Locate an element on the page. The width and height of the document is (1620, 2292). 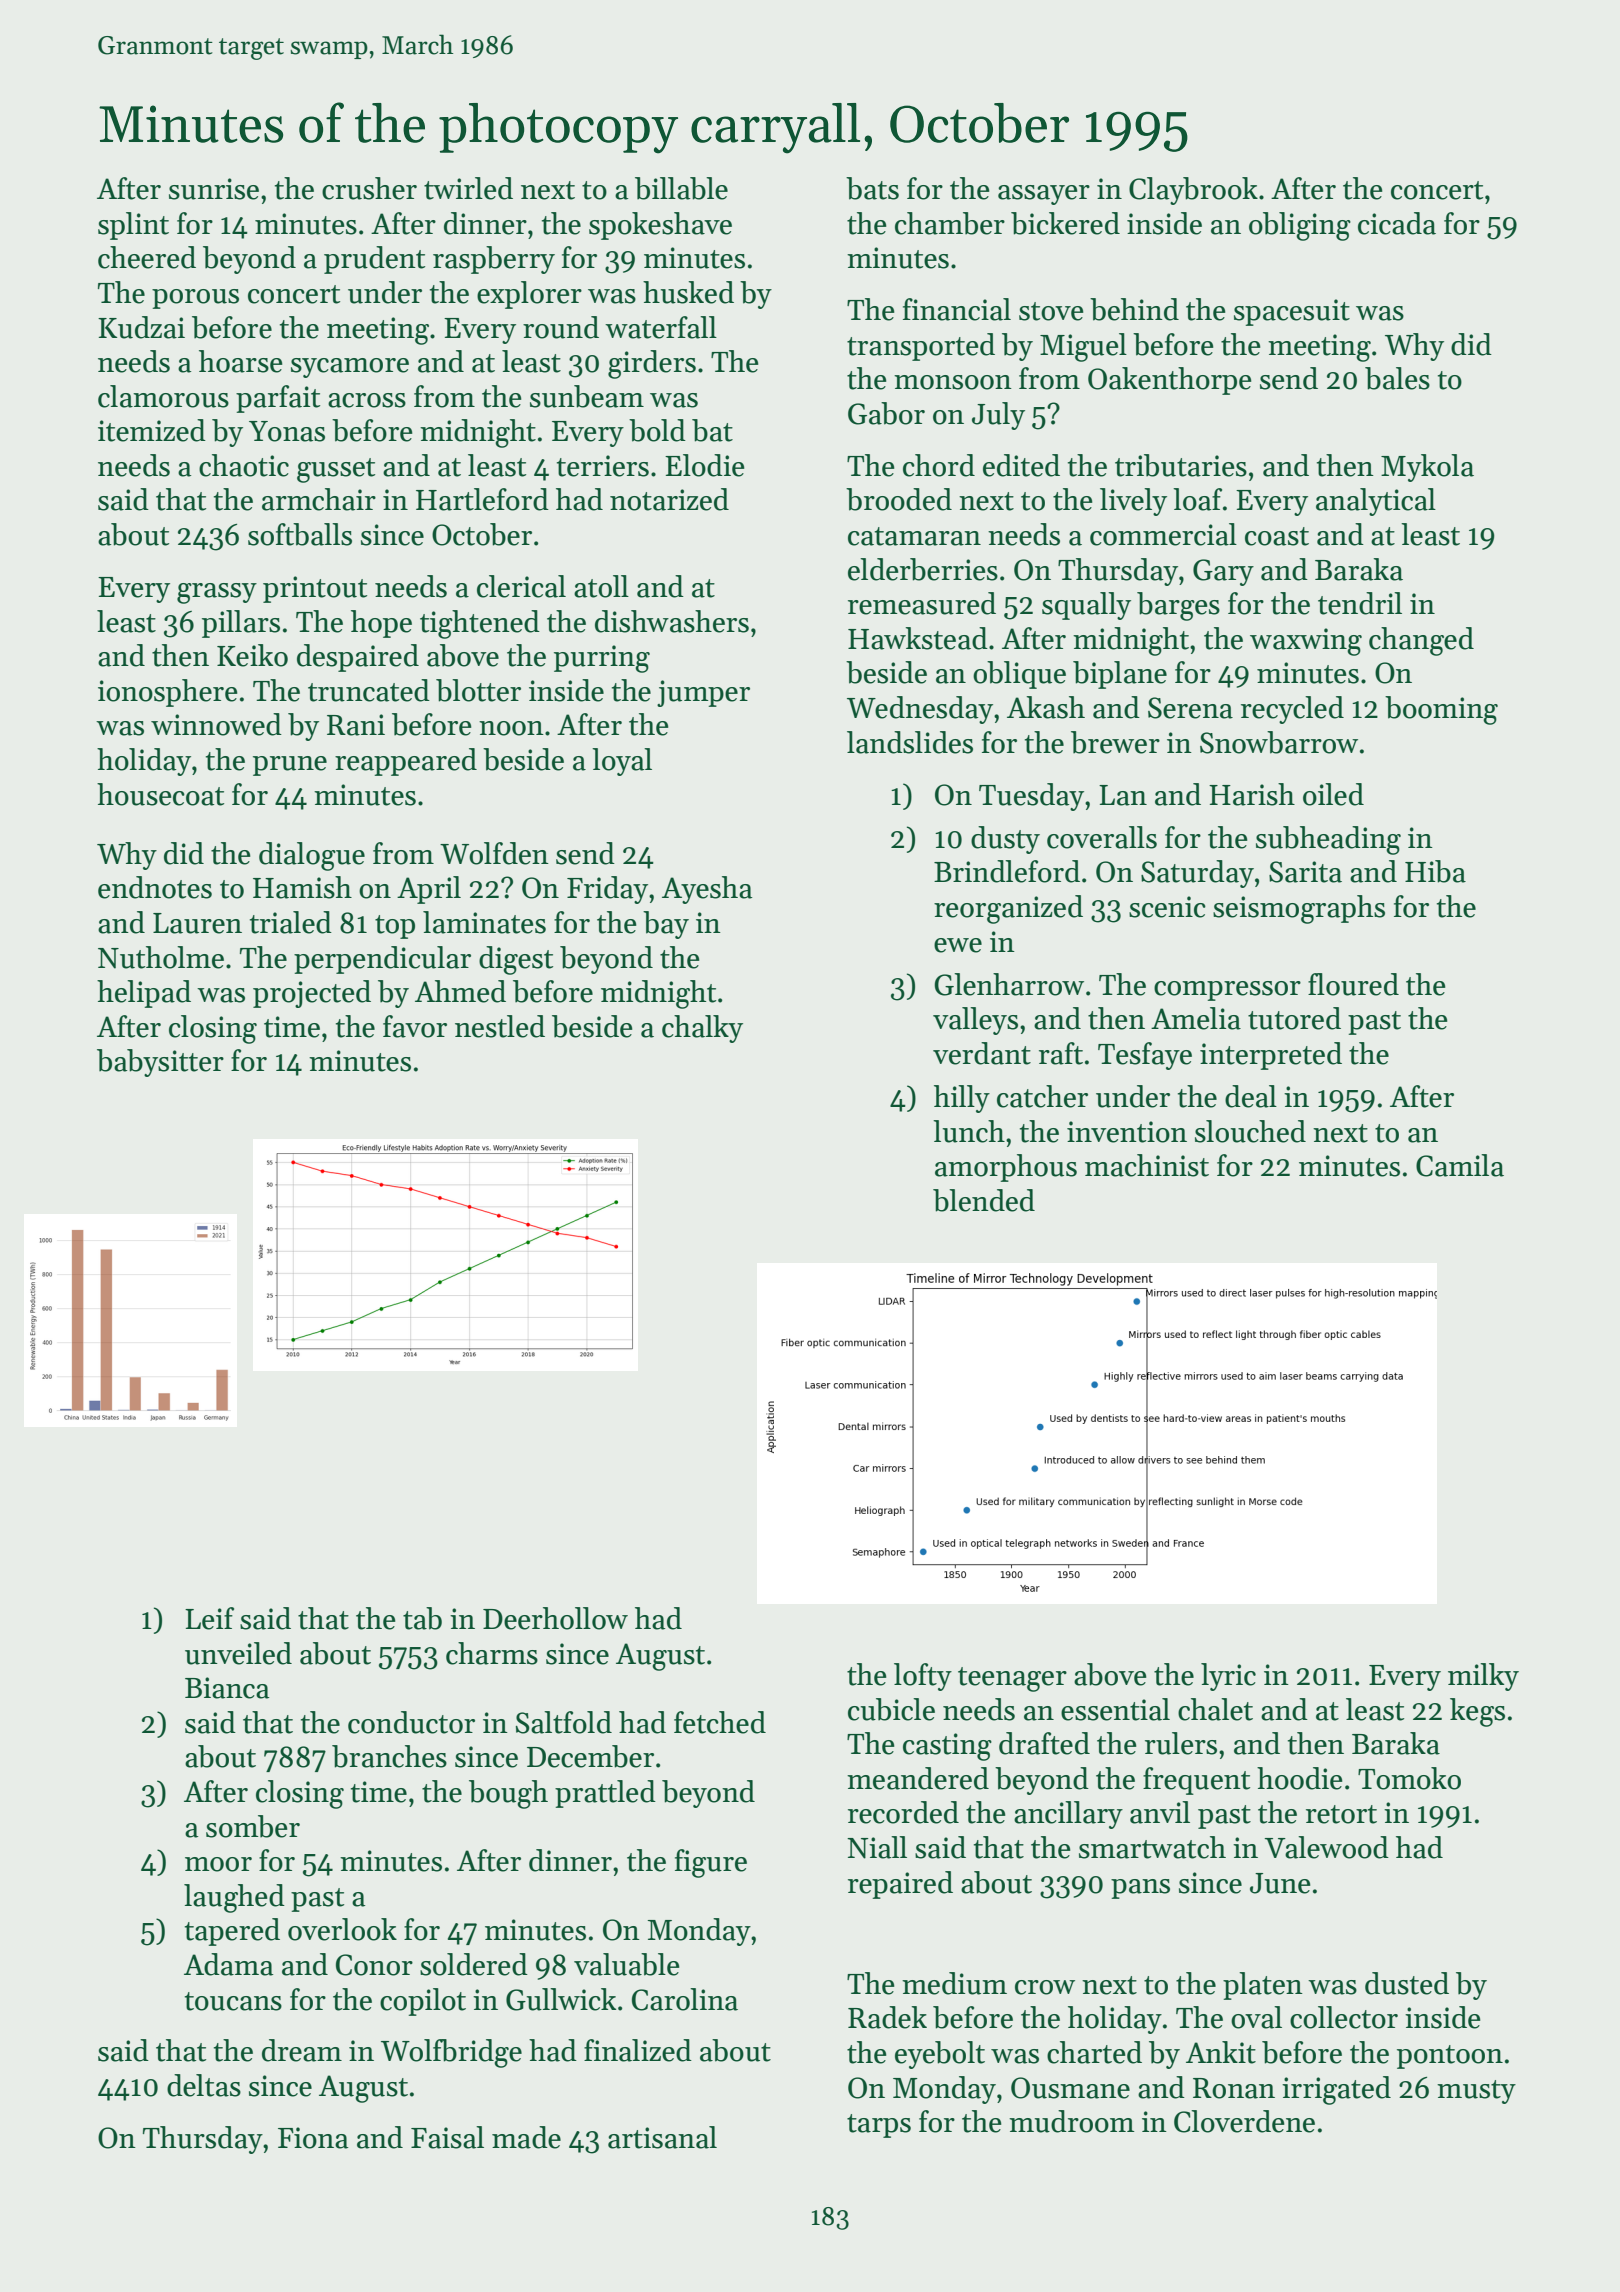
loyal is located at coordinates (622, 762).
